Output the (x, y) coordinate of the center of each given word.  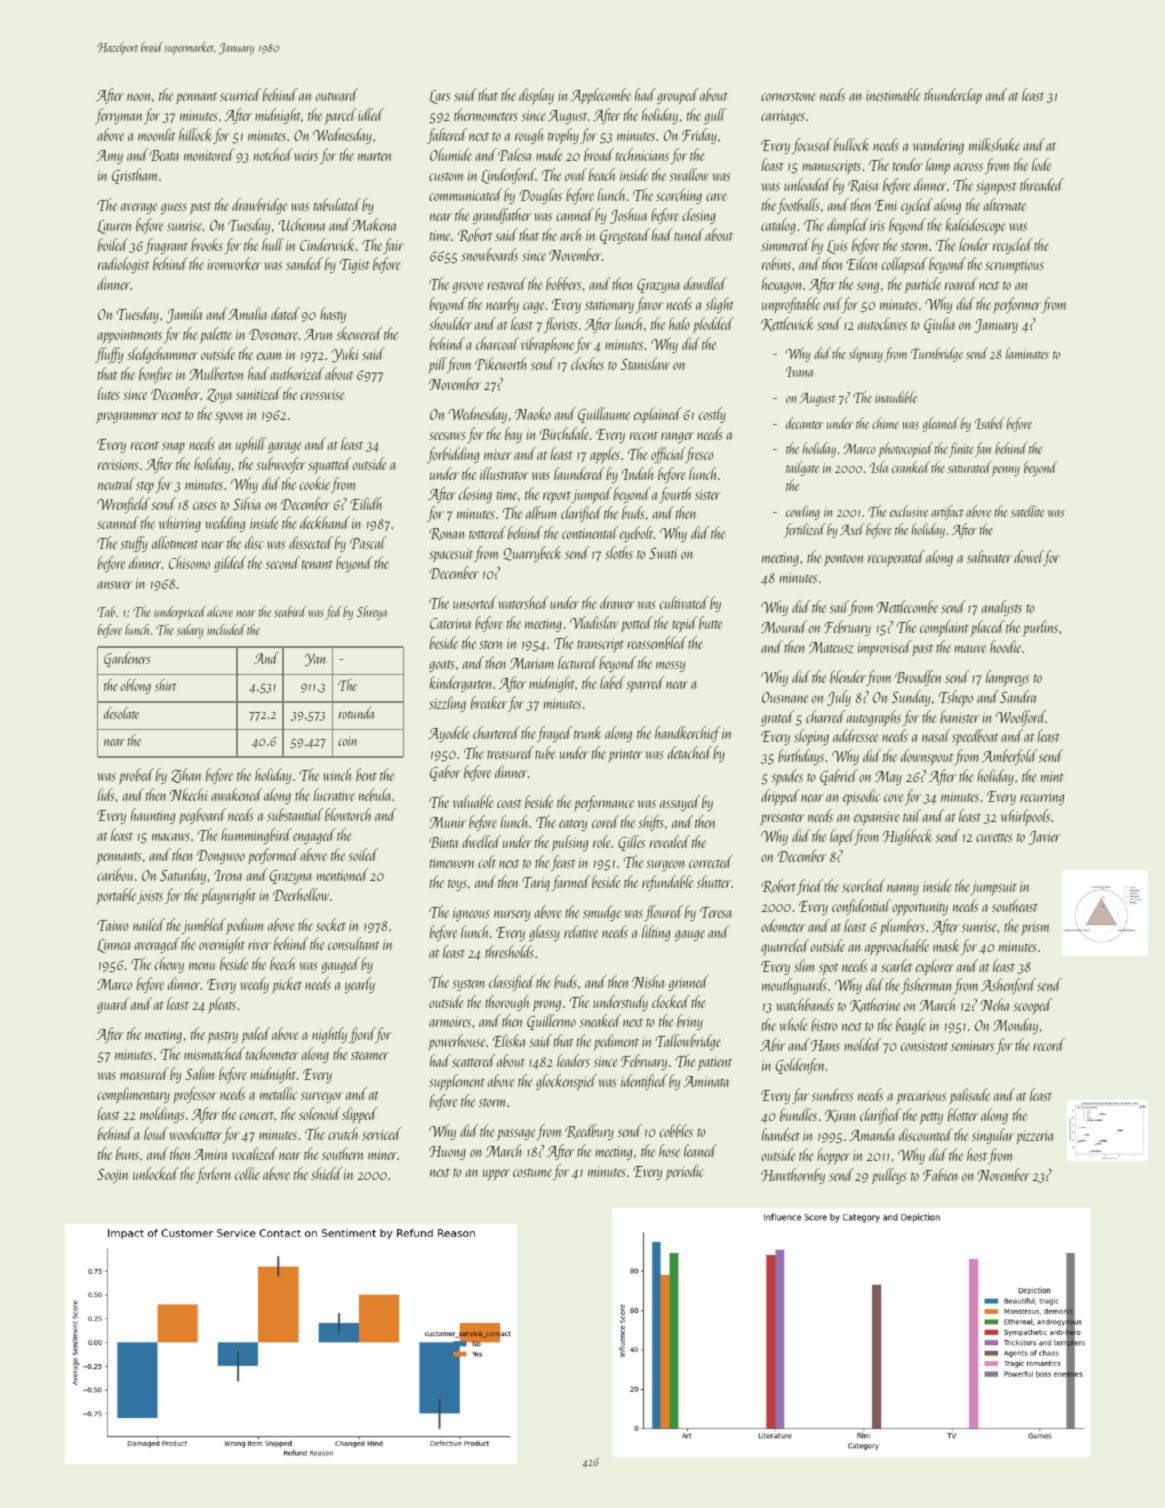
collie (247, 1173)
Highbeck (907, 837)
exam (269, 356)
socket (331, 924)
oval (576, 174)
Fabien (940, 1174)
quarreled (785, 947)
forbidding (453, 455)
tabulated (337, 204)
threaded (1042, 184)
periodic (684, 1172)
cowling (803, 512)
